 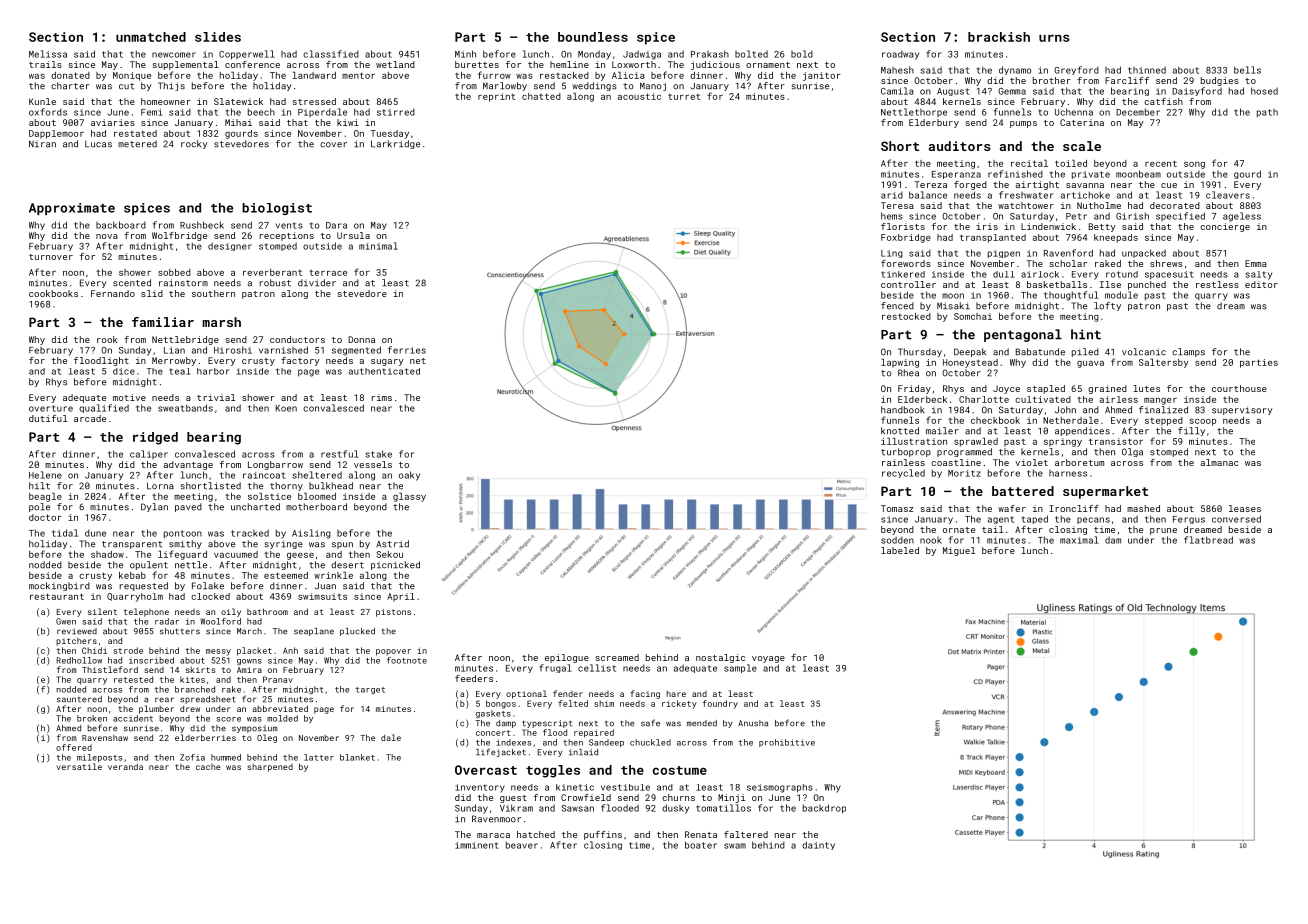 What do you see at coordinates (1208, 540) in the image?
I see `flatbread` at bounding box center [1208, 540].
